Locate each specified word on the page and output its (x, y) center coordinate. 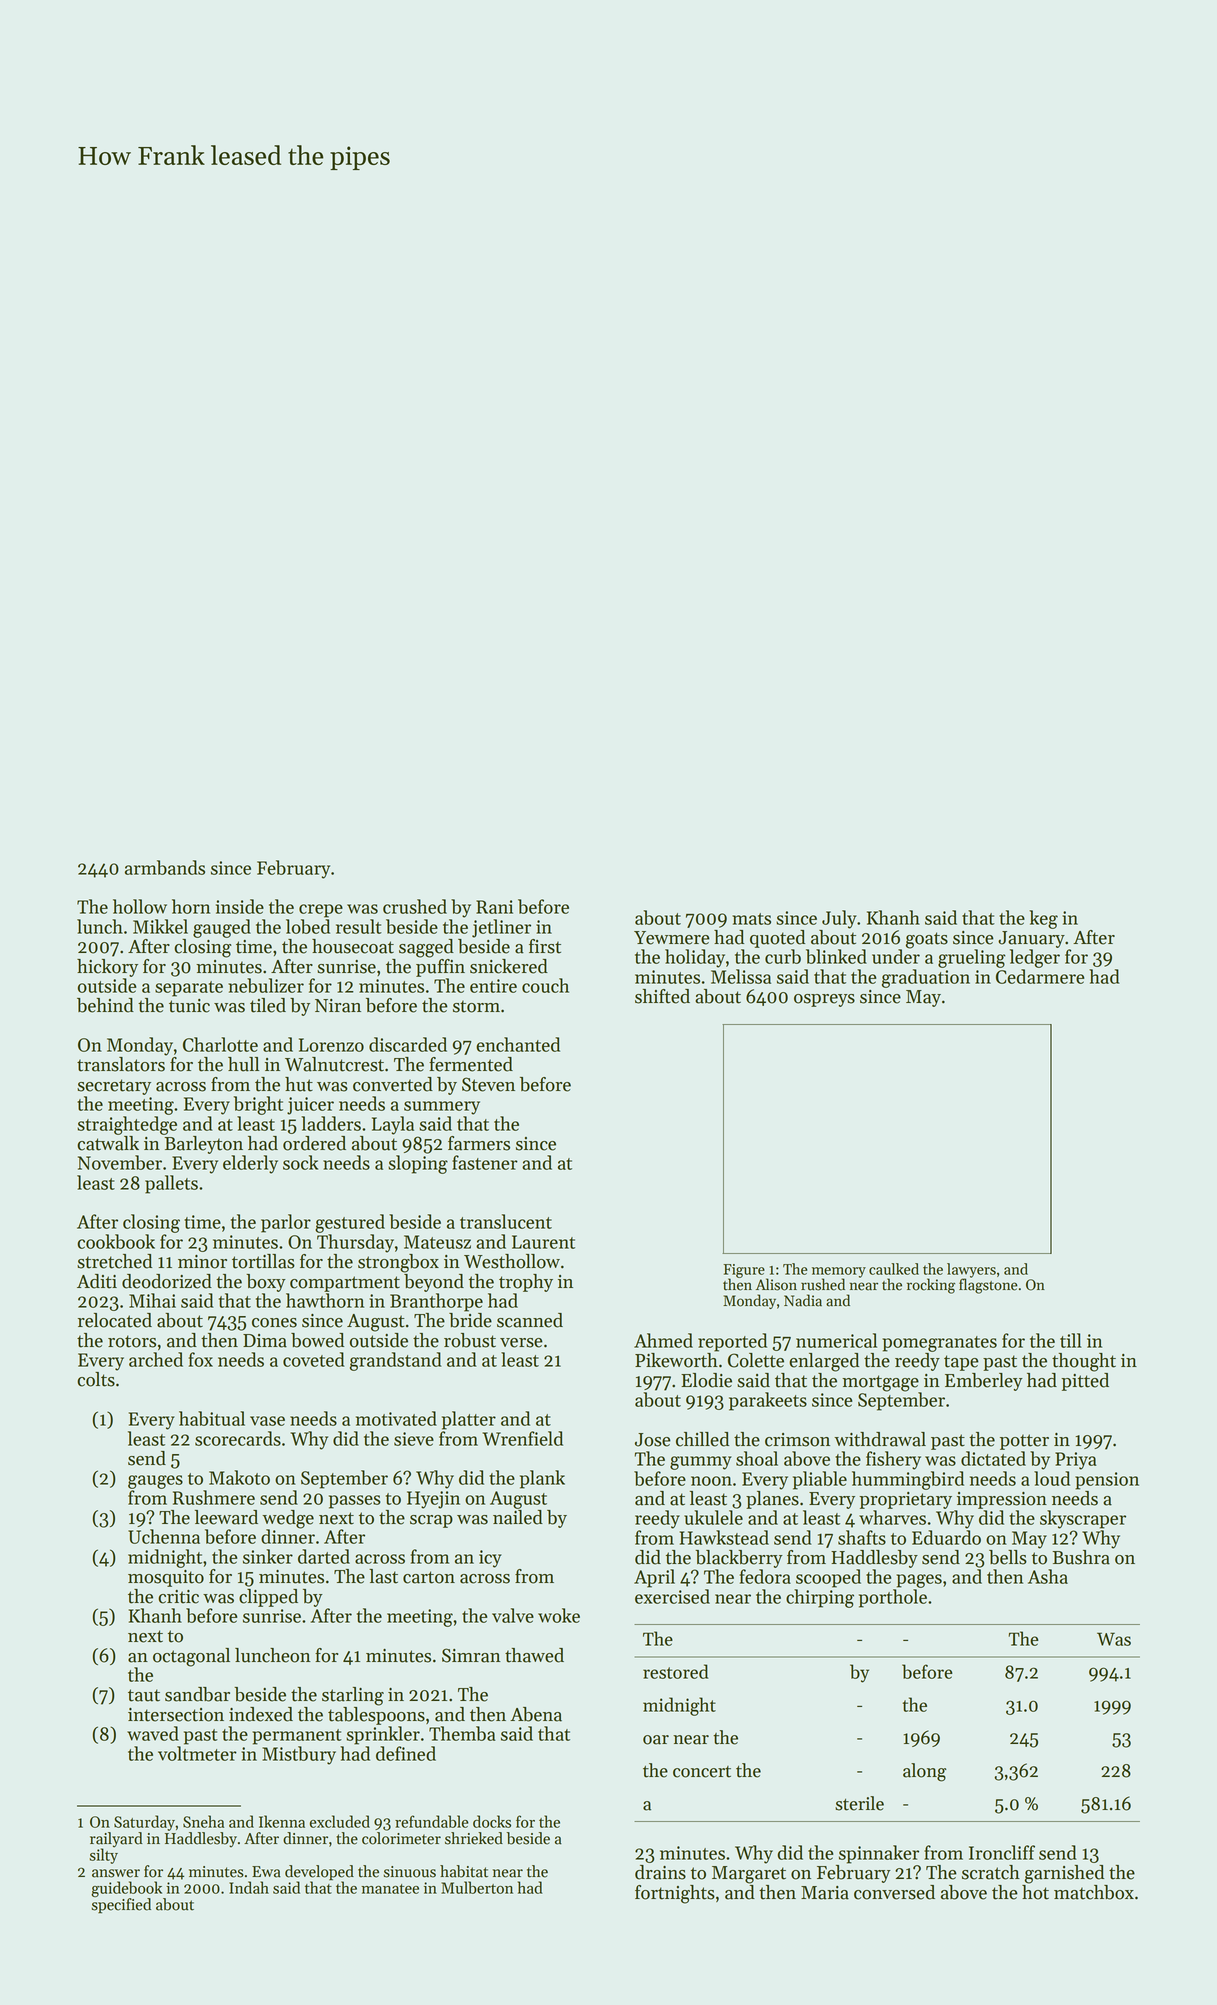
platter (469, 1420)
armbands (165, 867)
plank (542, 1479)
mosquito (166, 1578)
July (839, 919)
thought (1084, 1362)
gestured (350, 1223)
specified (121, 1906)
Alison (776, 1284)
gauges (155, 1482)
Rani (494, 907)
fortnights (675, 1894)
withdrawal (880, 1439)
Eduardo (946, 1537)
